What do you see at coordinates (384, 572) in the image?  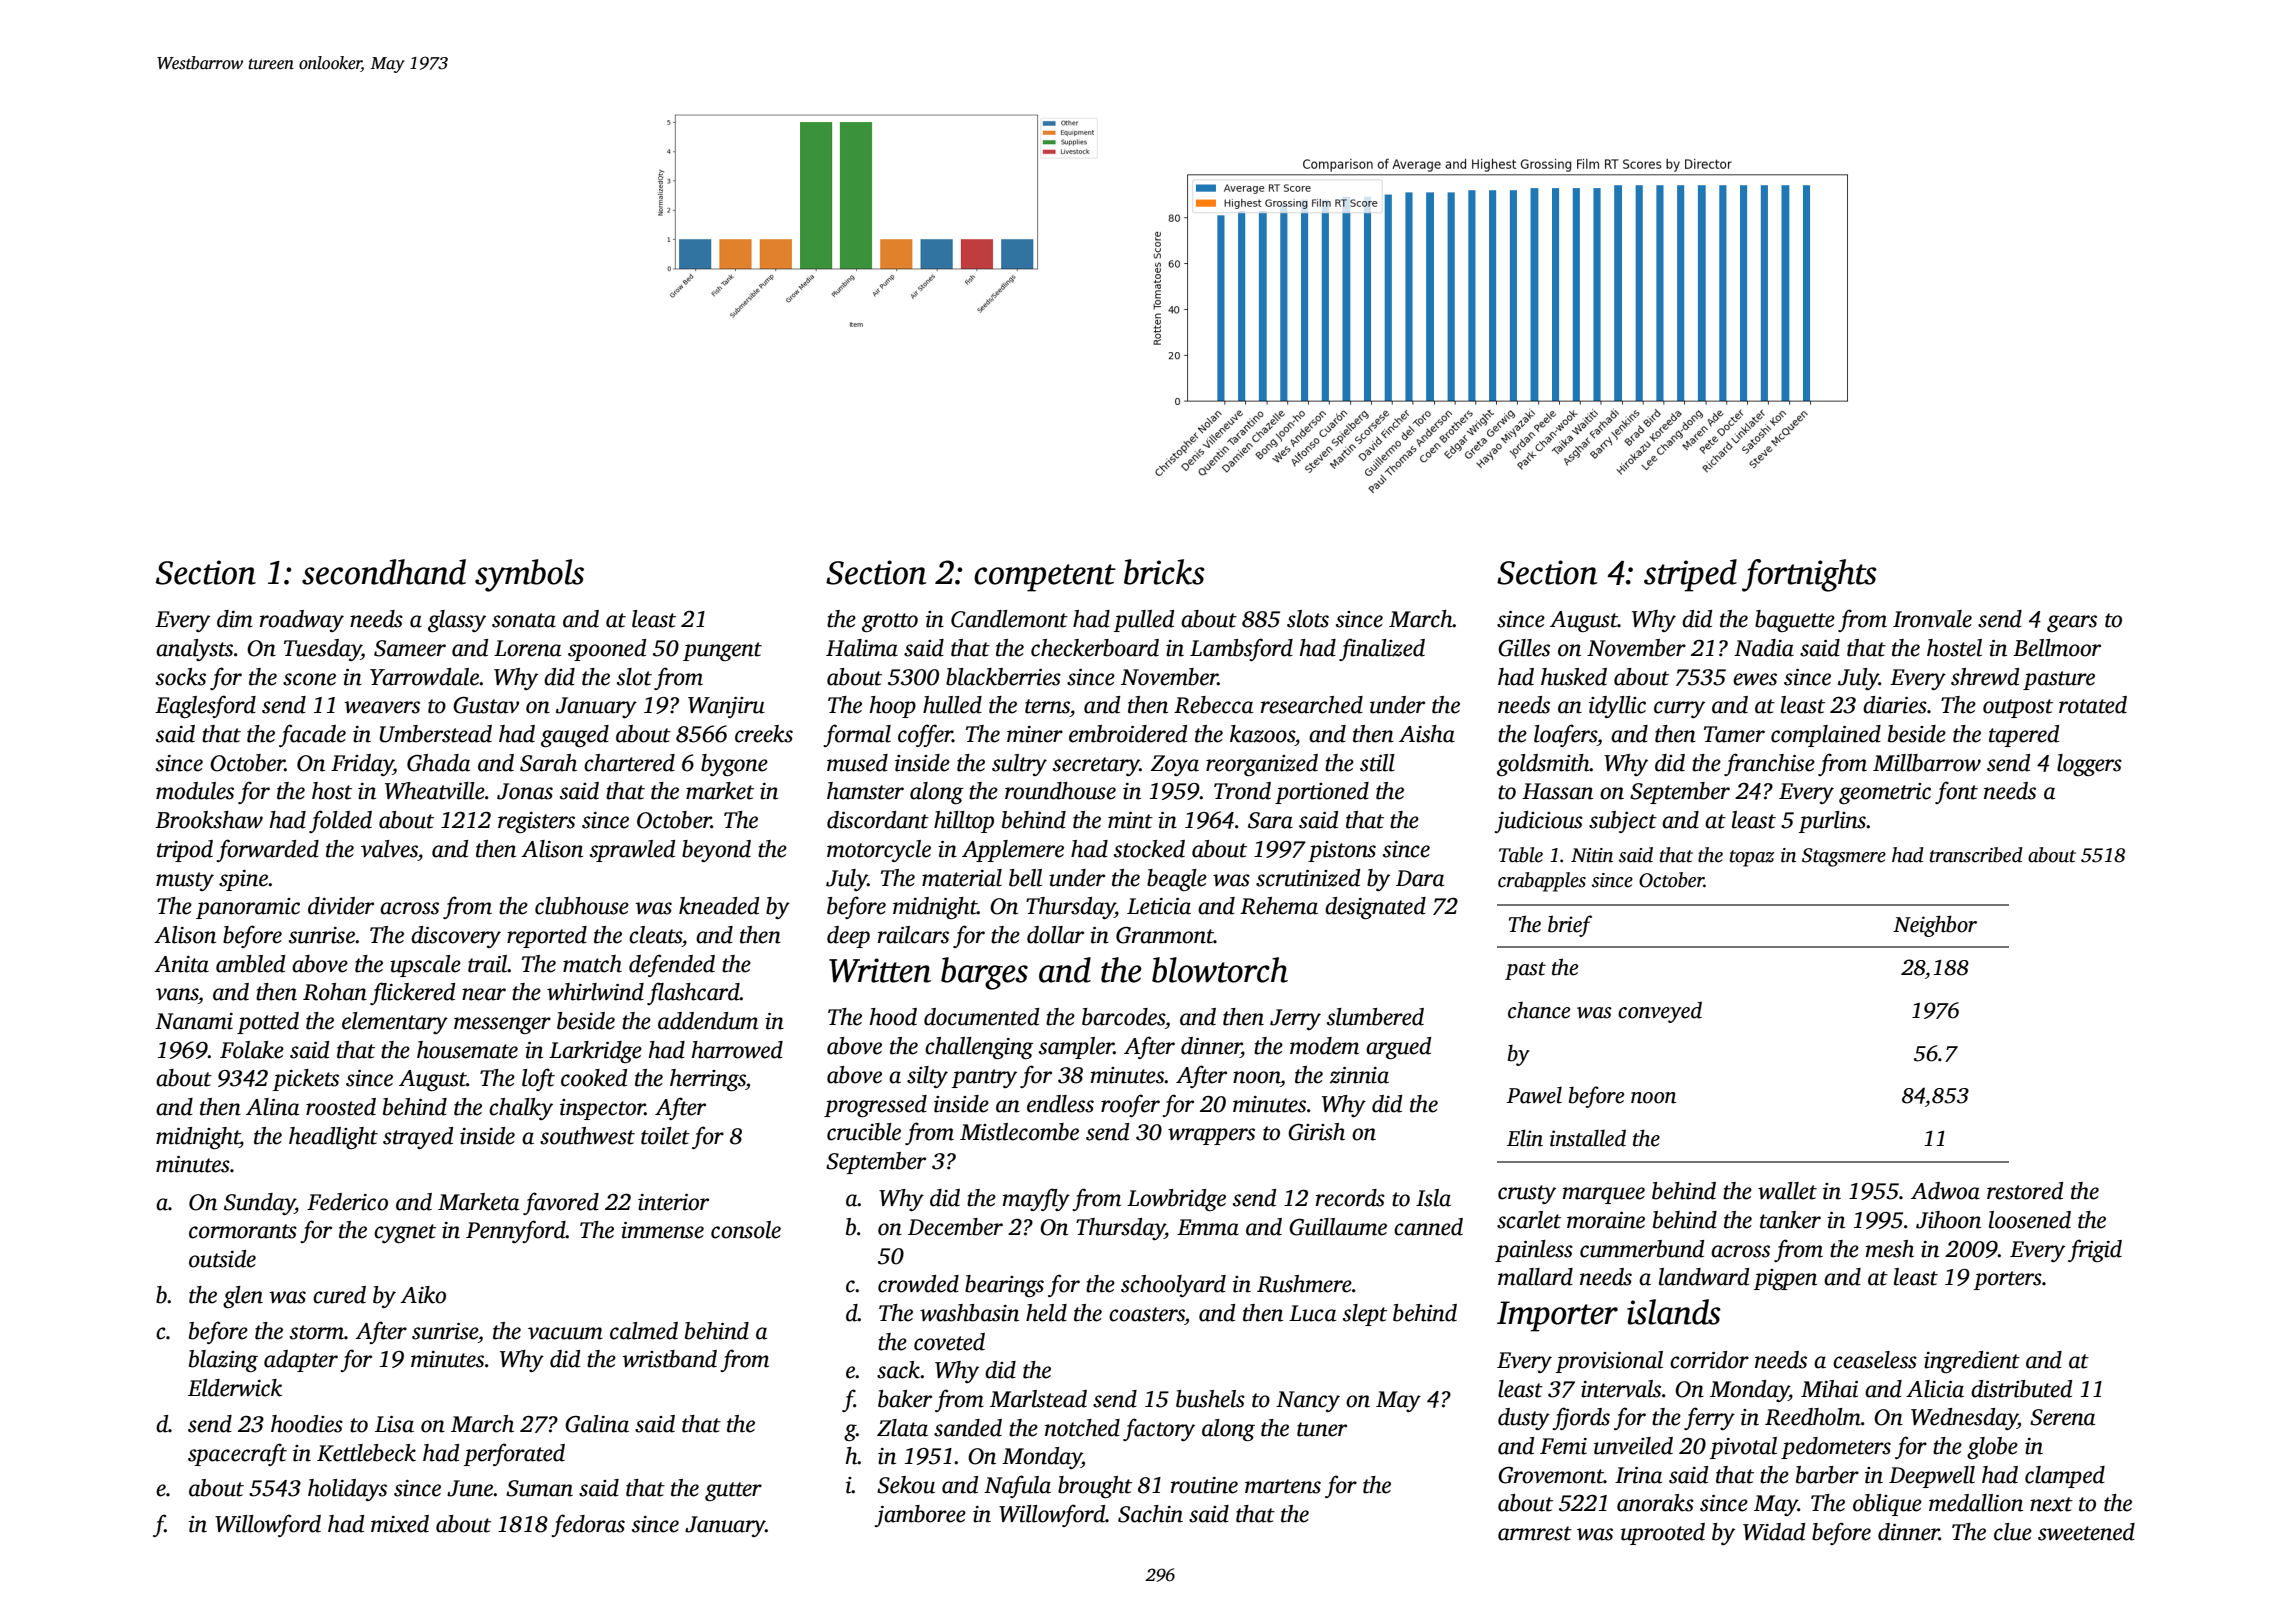 I see `secondhand` at bounding box center [384, 572].
